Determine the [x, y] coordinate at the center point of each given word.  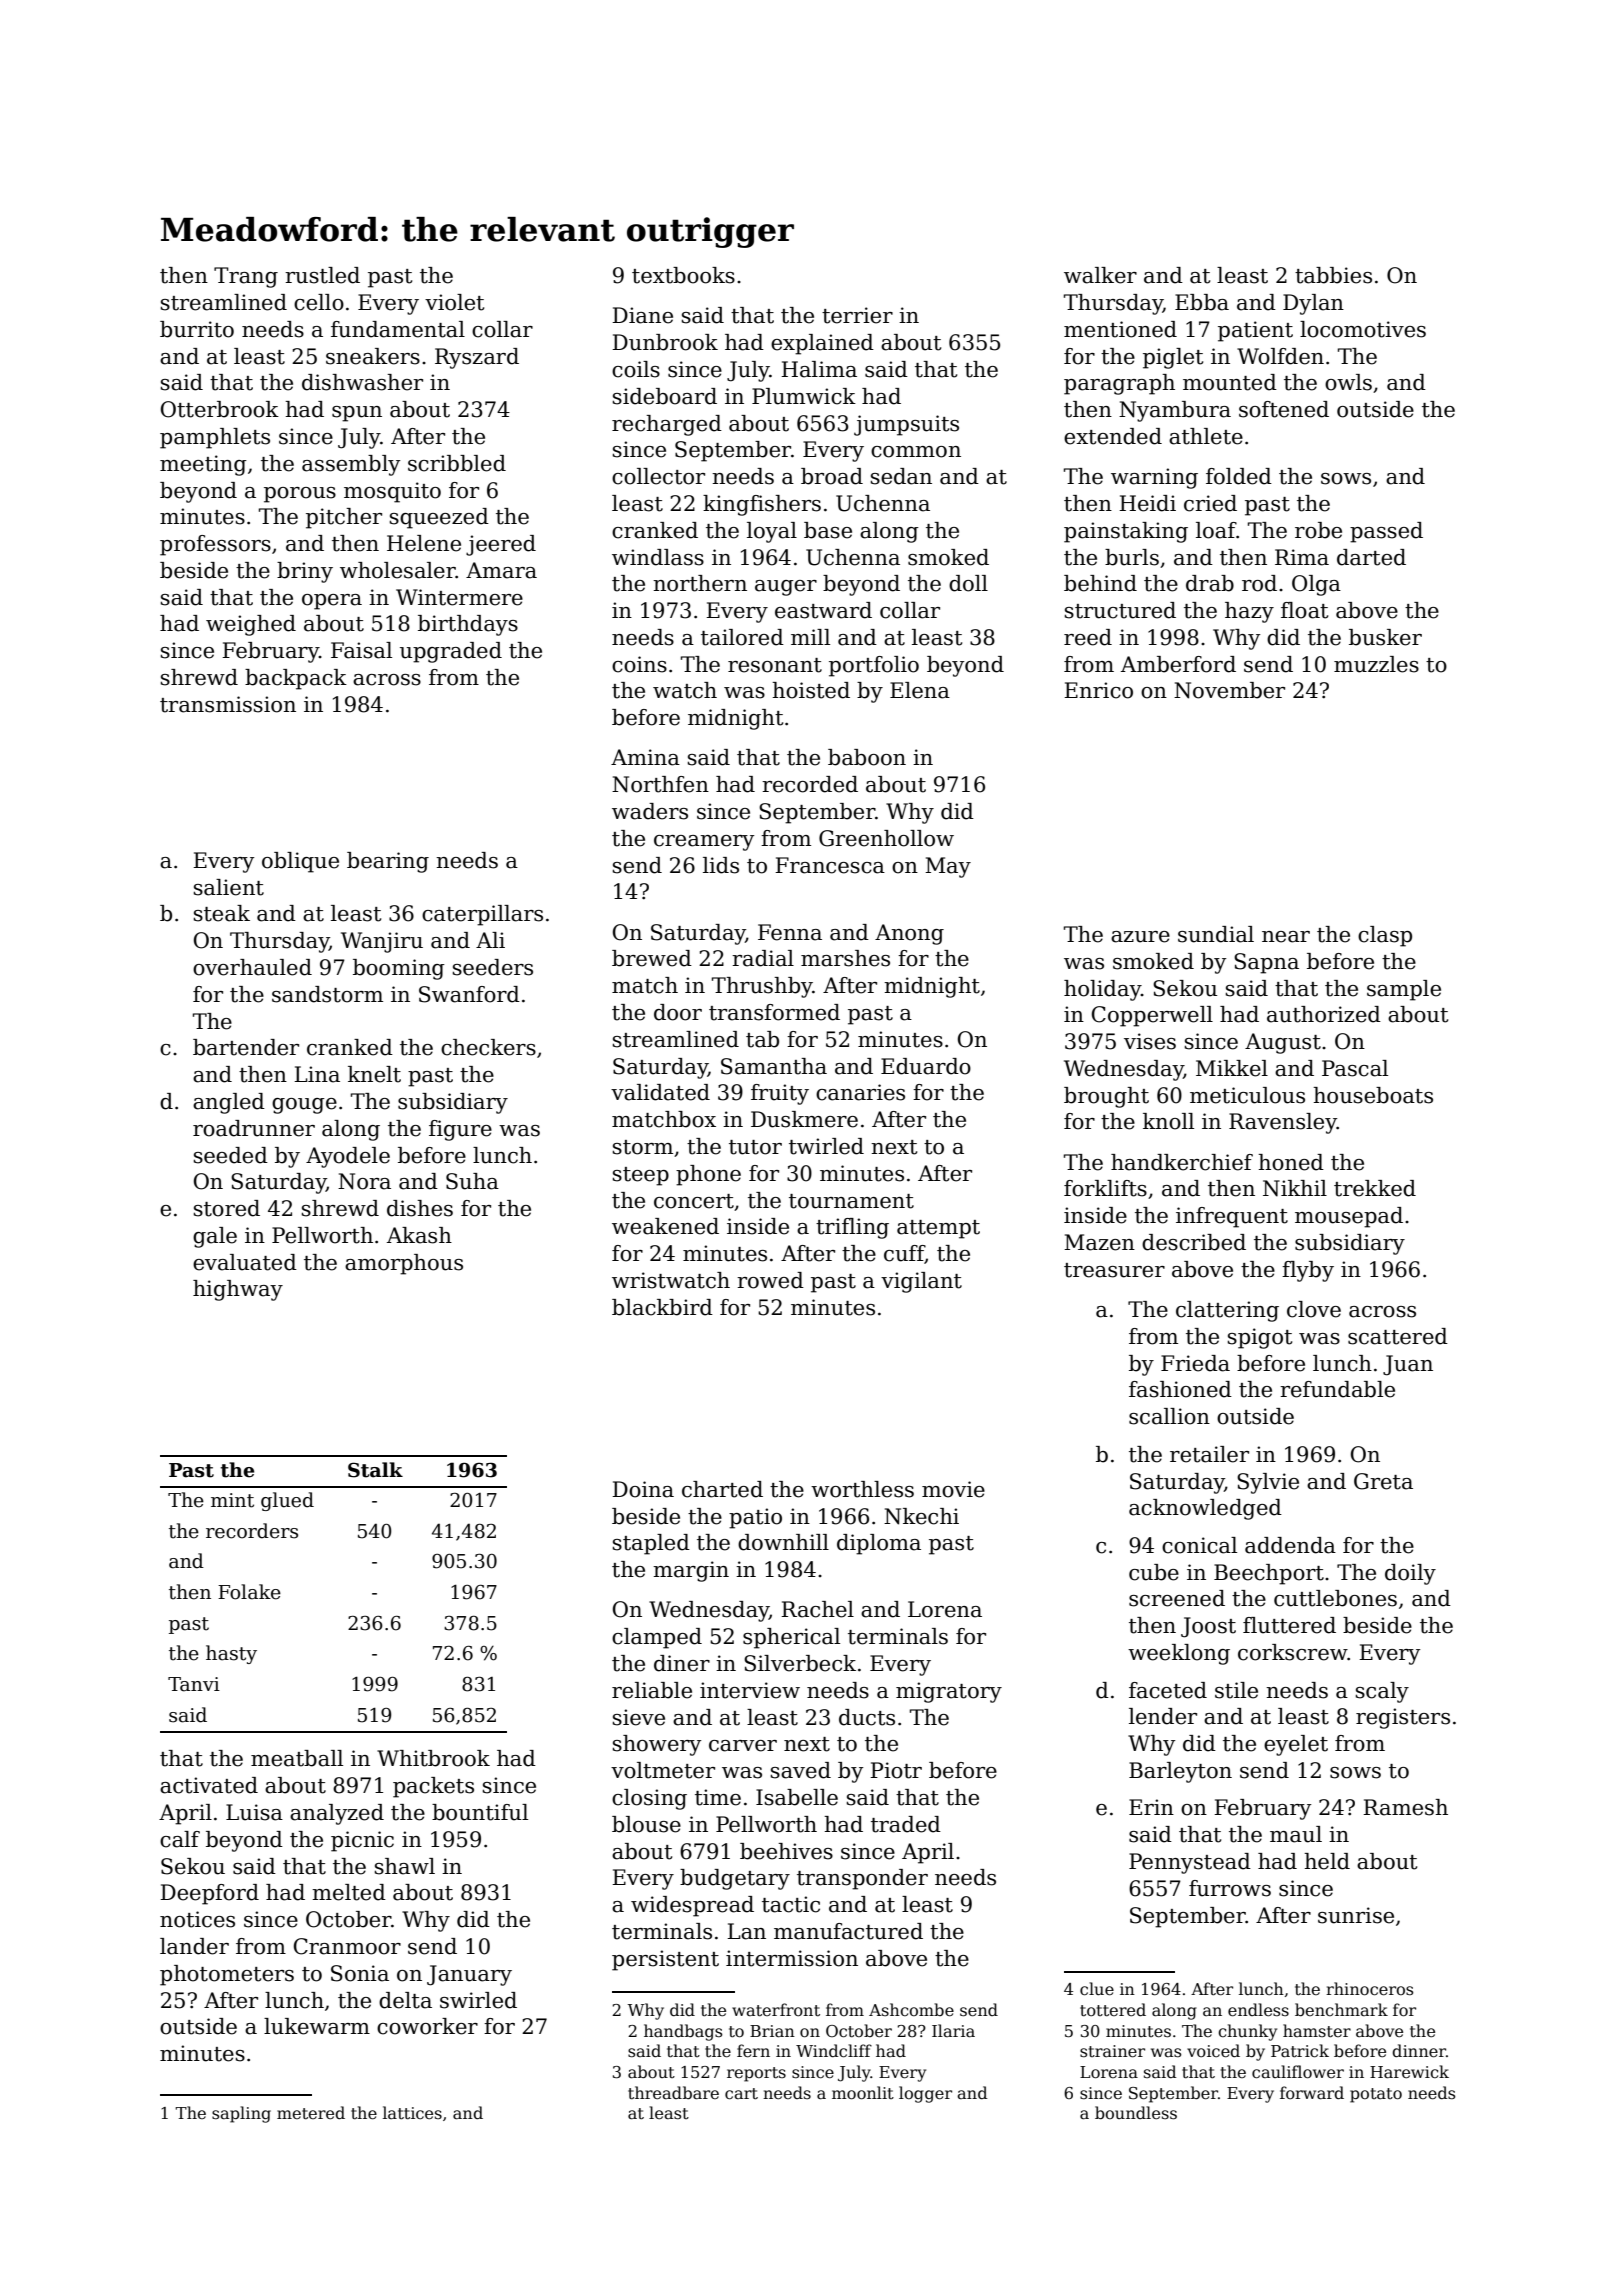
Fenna [790, 932]
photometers [227, 1975]
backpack [296, 679]
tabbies [1333, 275]
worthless [862, 1489]
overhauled [252, 967]
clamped [657, 1638]
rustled [322, 275]
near [1286, 937]
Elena [920, 690]
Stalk [375, 1470]
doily [1410, 1574]
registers [1403, 1718]
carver [743, 1746]
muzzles [1376, 664]
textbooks [683, 275]
